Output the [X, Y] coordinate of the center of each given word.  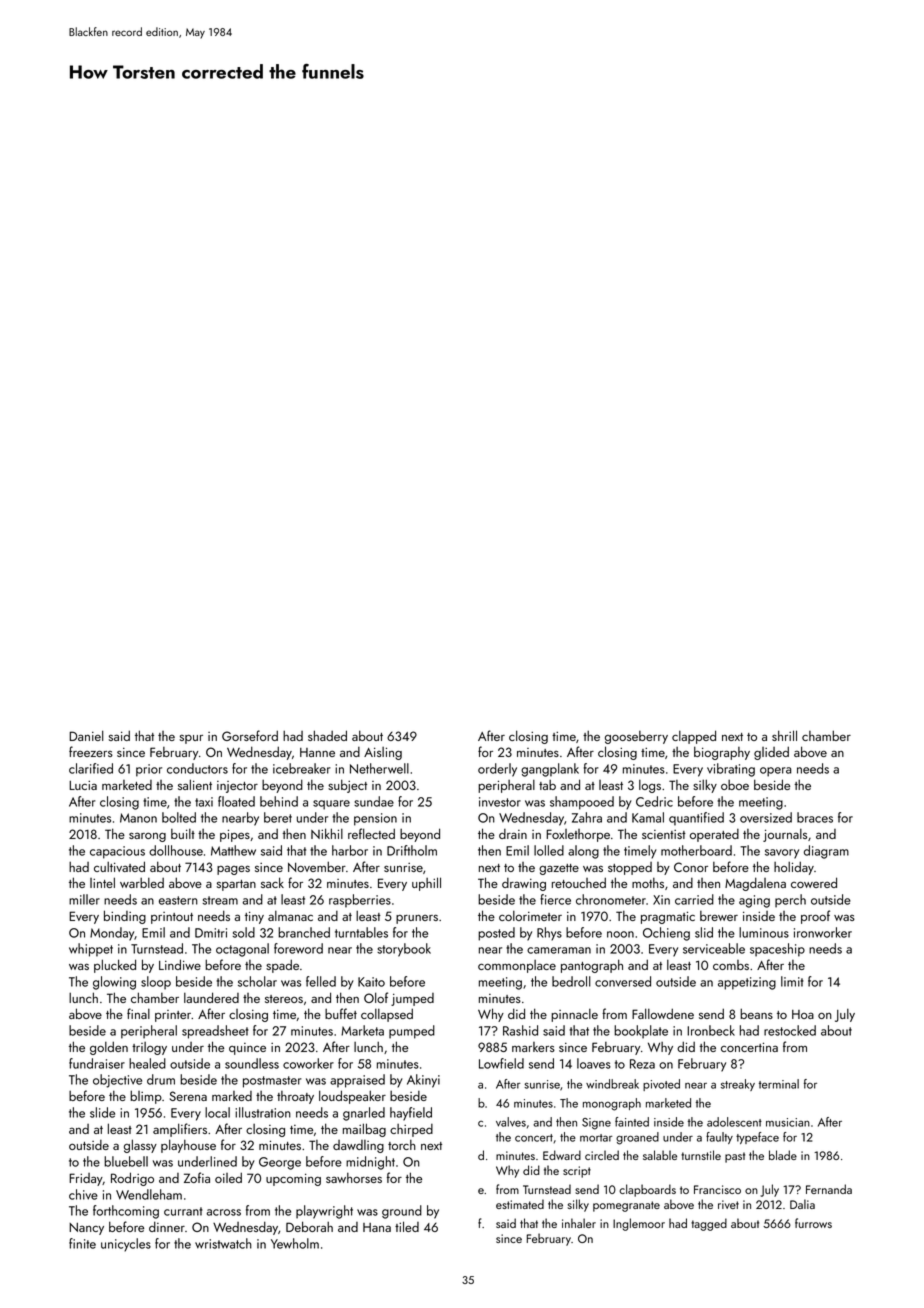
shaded [327, 735]
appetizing [747, 983]
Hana [377, 1227]
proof [815, 917]
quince [247, 1049]
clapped [694, 737]
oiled [228, 1177]
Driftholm [412, 850]
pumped [412, 1032]
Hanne [317, 752]
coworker [308, 1063]
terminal [779, 1084]
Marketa [362, 1030]
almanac [290, 916]
